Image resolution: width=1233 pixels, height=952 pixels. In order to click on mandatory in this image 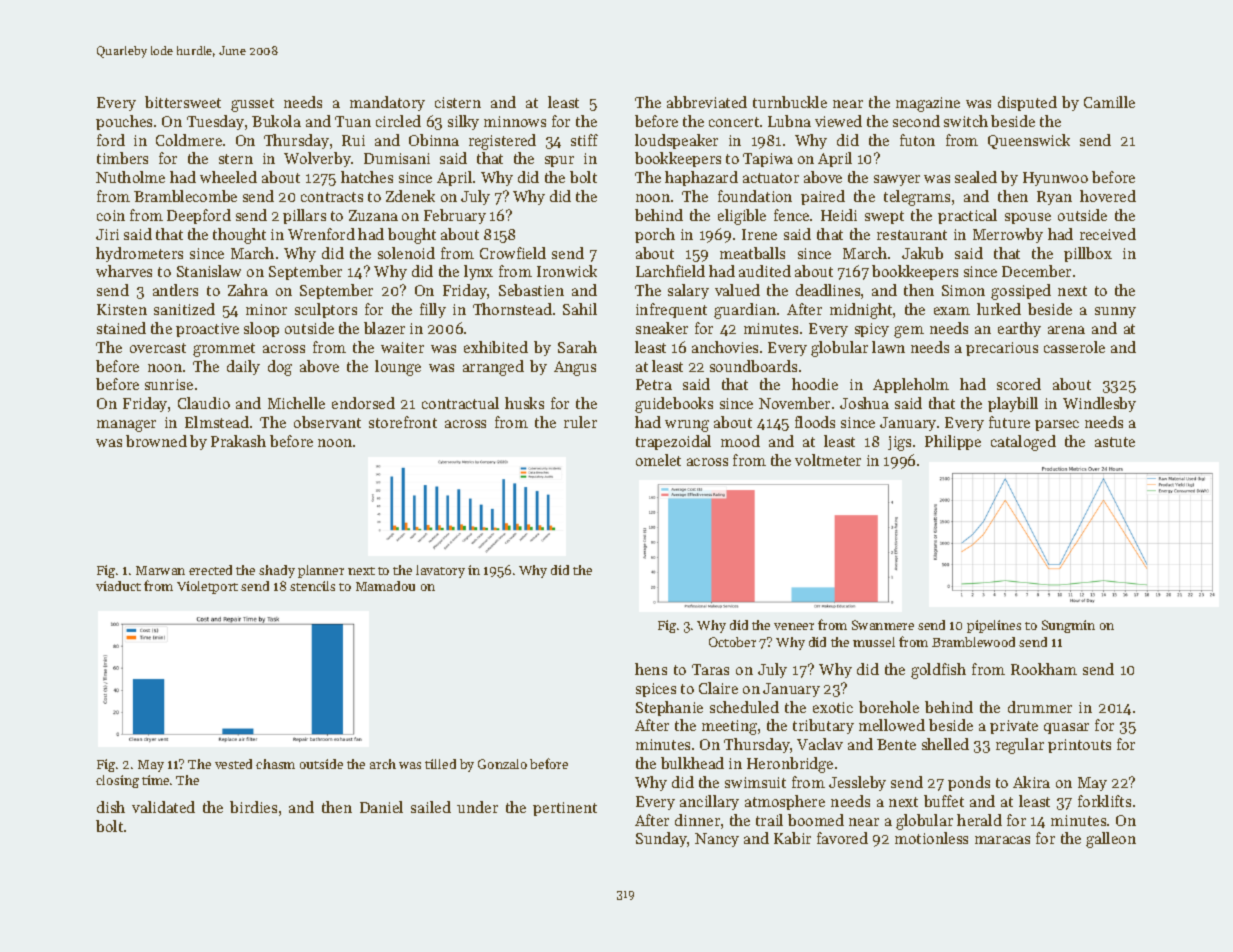, I will do `click(387, 103)`.
